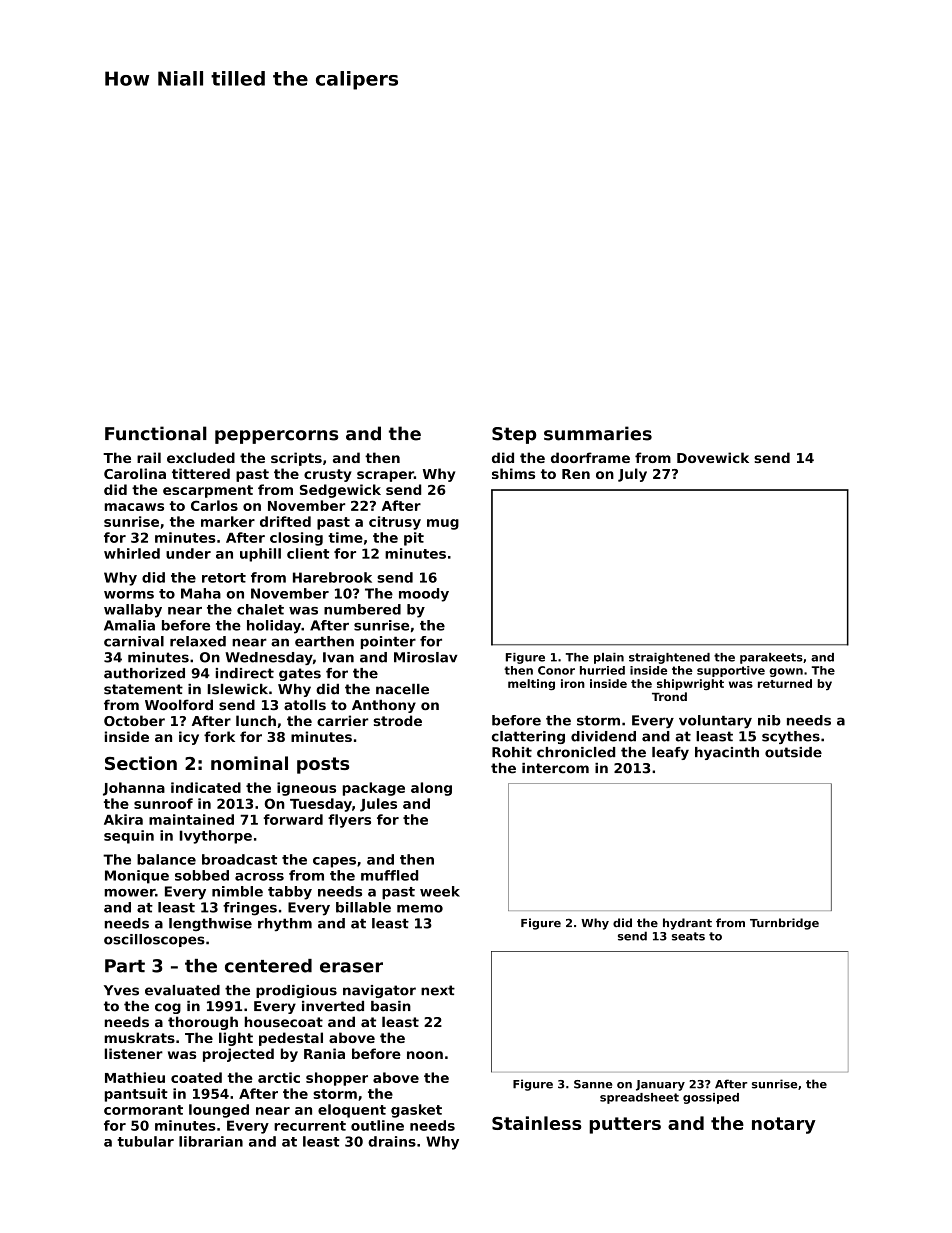 Image resolution: width=952 pixels, height=1233 pixels. I want to click on peppercorns, so click(276, 437).
